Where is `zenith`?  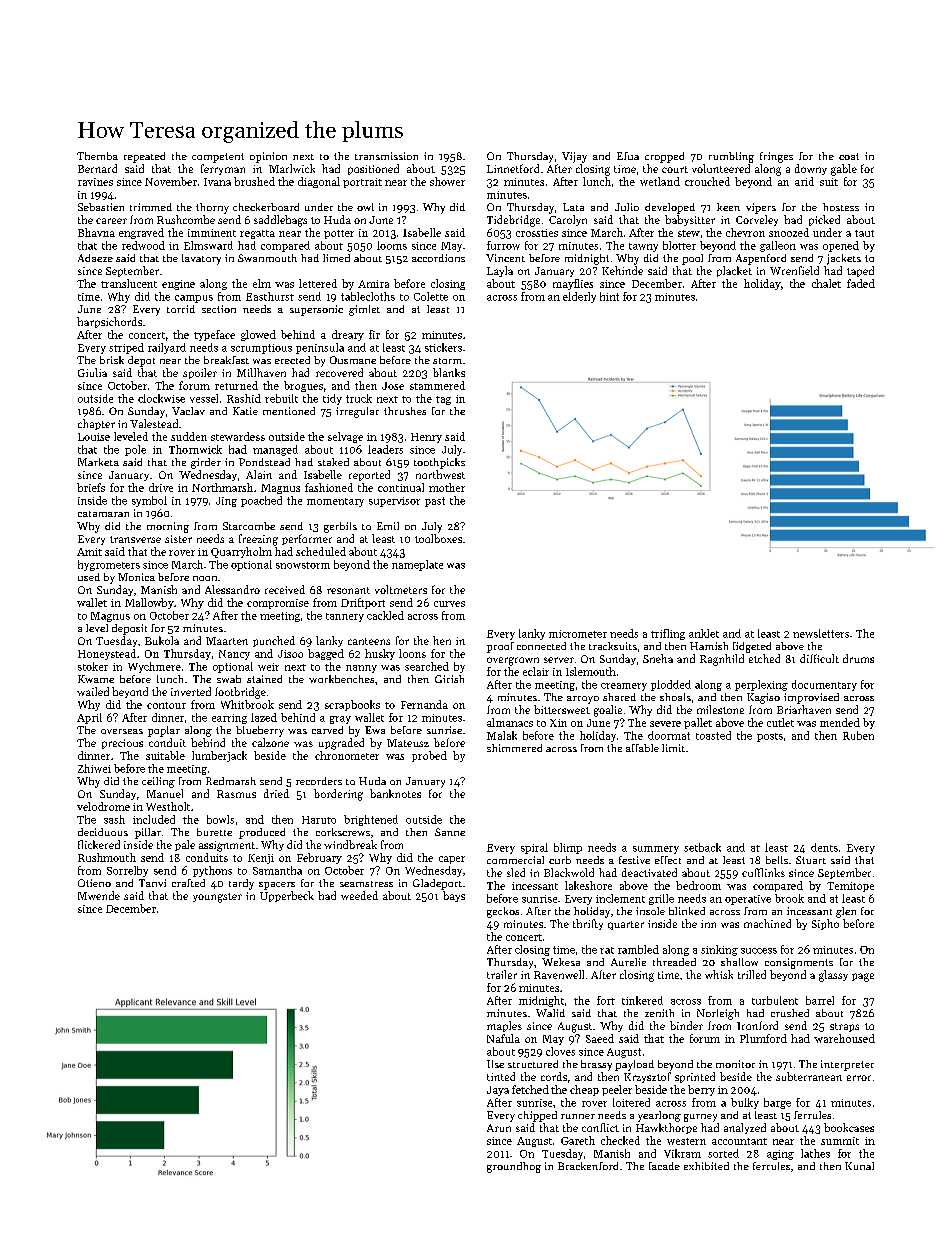
zenith is located at coordinates (659, 1013).
